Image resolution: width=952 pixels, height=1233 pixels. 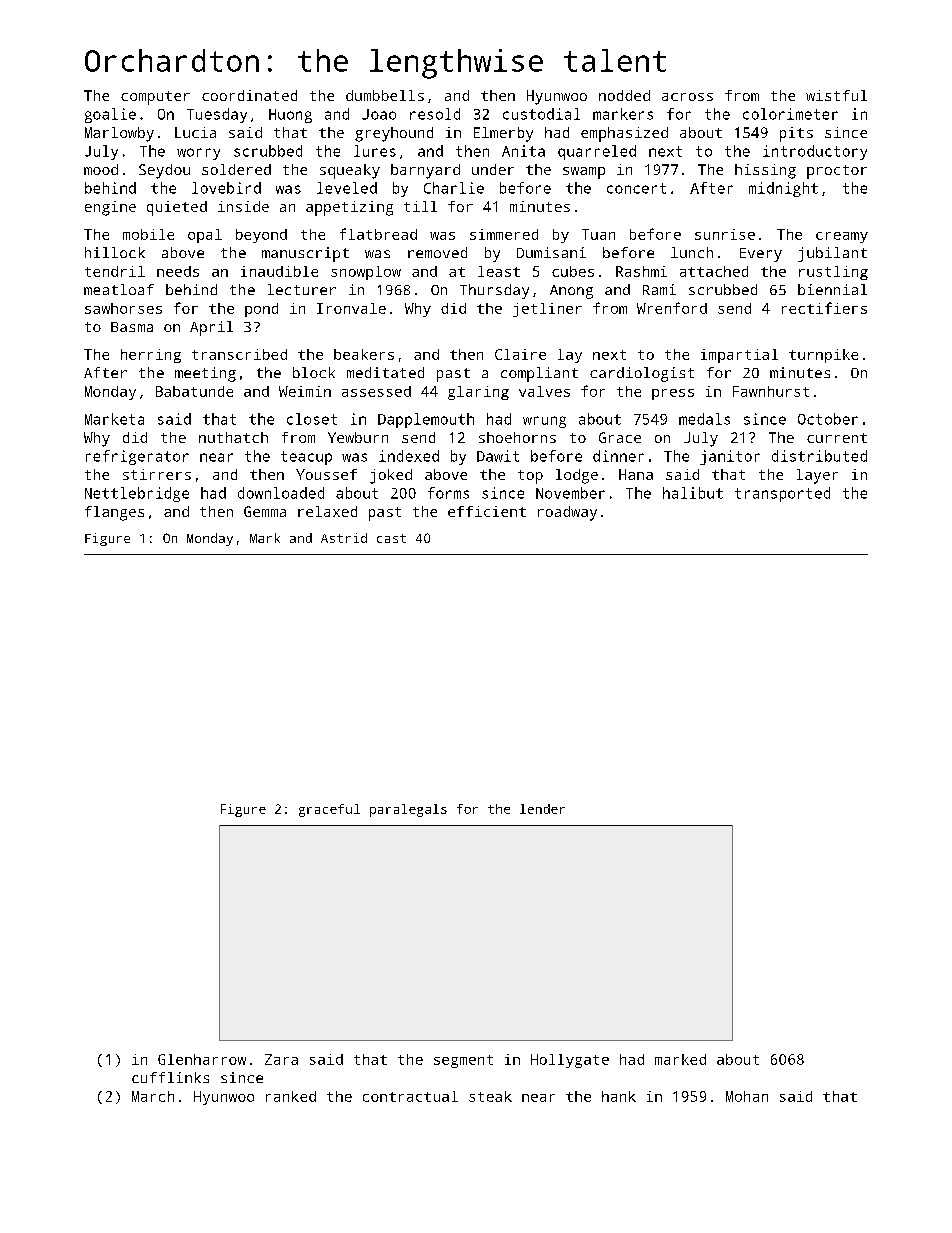 What do you see at coordinates (137, 457) in the screenshot?
I see `refrigerator` at bounding box center [137, 457].
